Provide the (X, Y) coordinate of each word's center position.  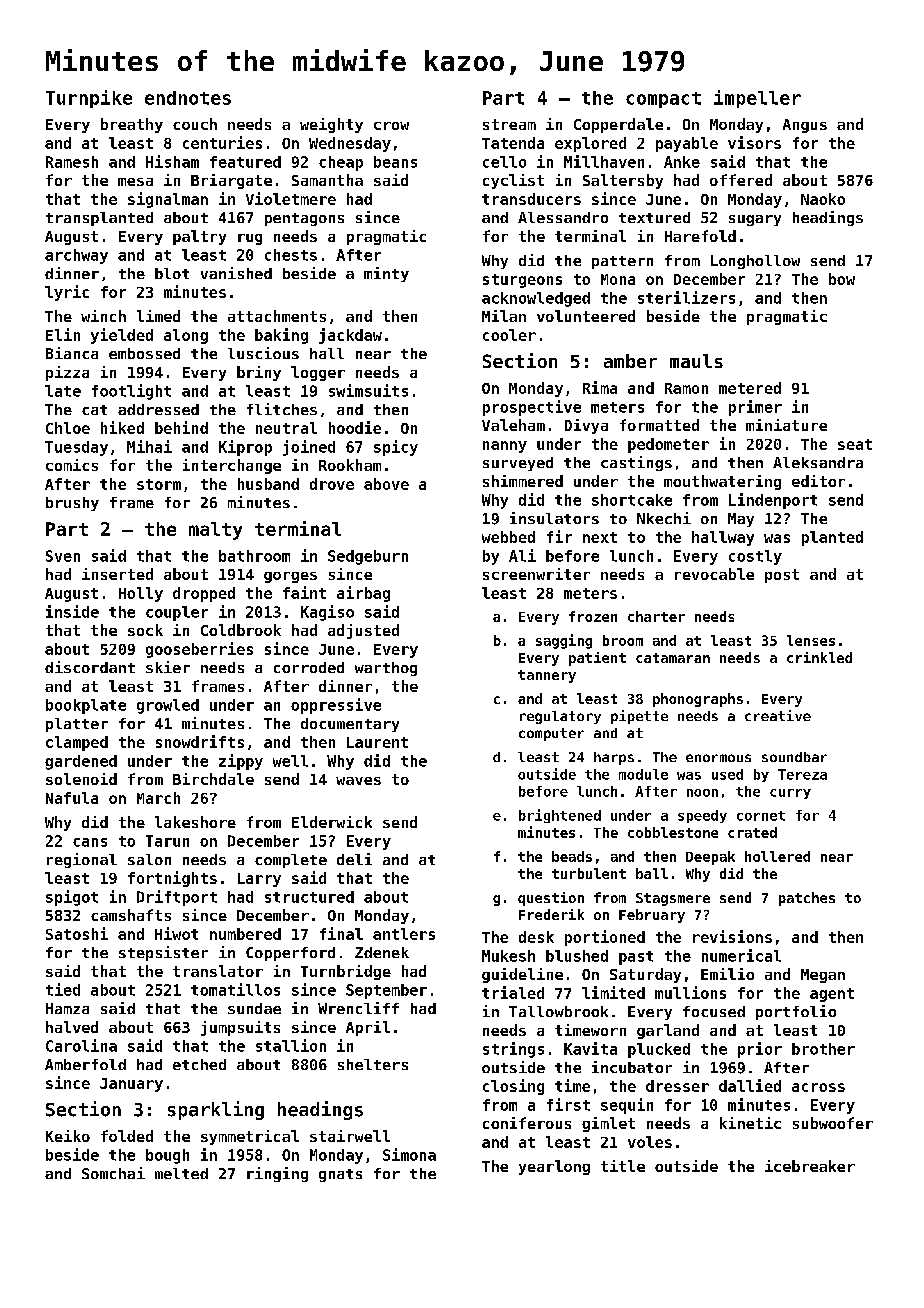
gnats (340, 1175)
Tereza (802, 774)
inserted (117, 574)
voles (650, 1142)
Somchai (113, 1173)
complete (291, 861)
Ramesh (72, 162)
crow (391, 126)
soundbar (794, 757)
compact (663, 100)
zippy (241, 762)
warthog (386, 669)
